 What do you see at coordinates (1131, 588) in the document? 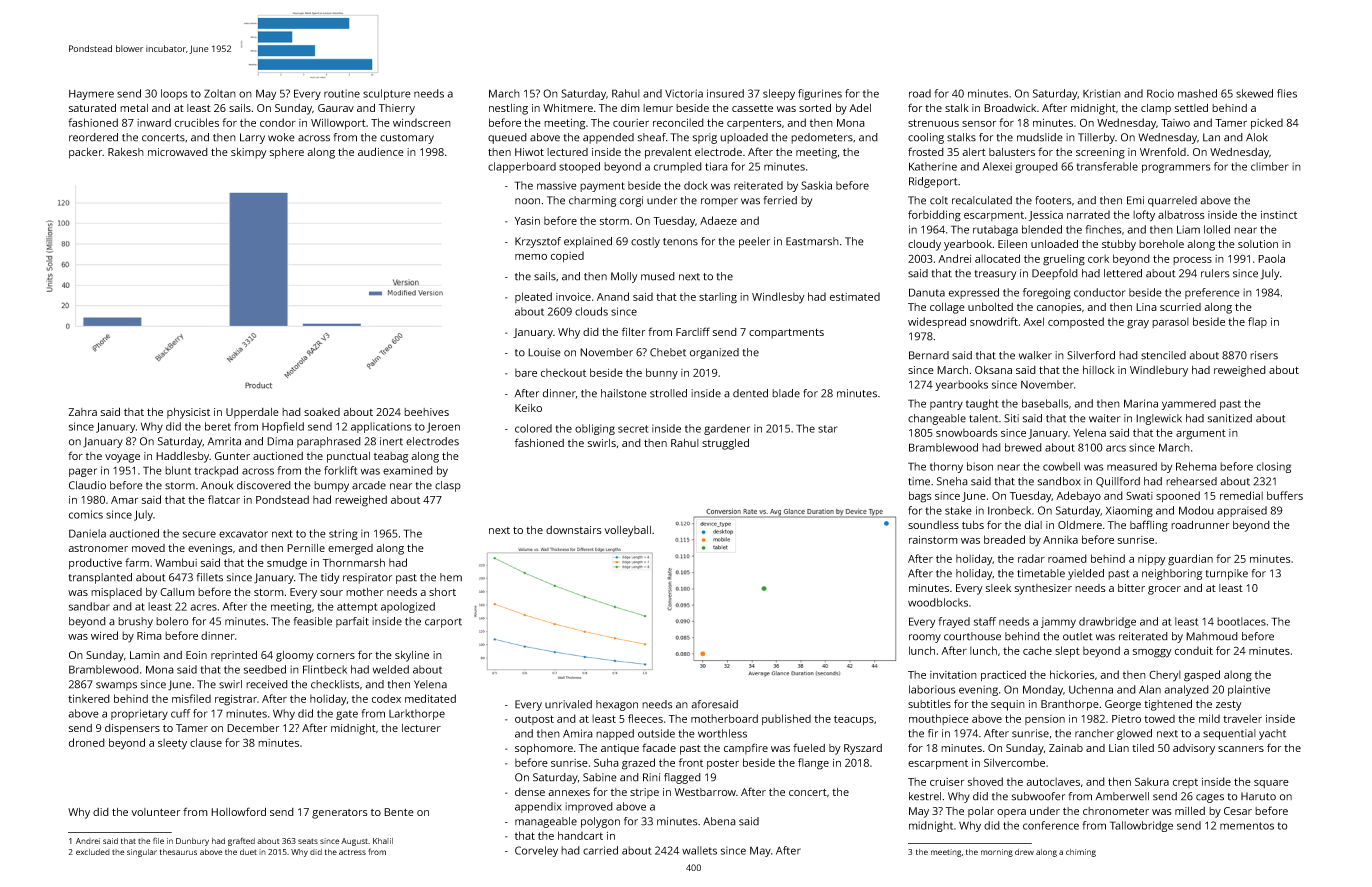
I see `bitter` at bounding box center [1131, 588].
